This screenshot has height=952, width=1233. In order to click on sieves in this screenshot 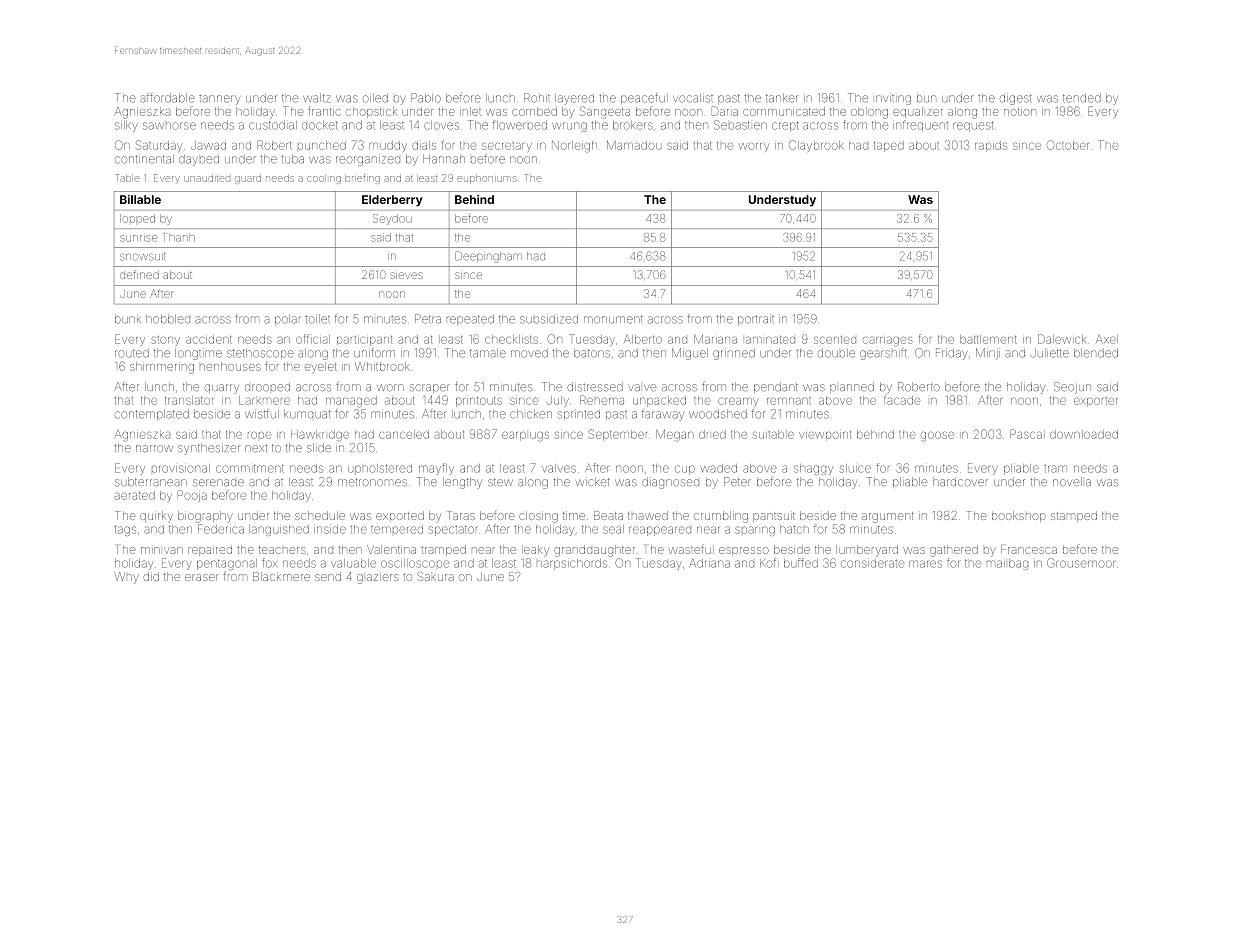, I will do `click(407, 275)`.
